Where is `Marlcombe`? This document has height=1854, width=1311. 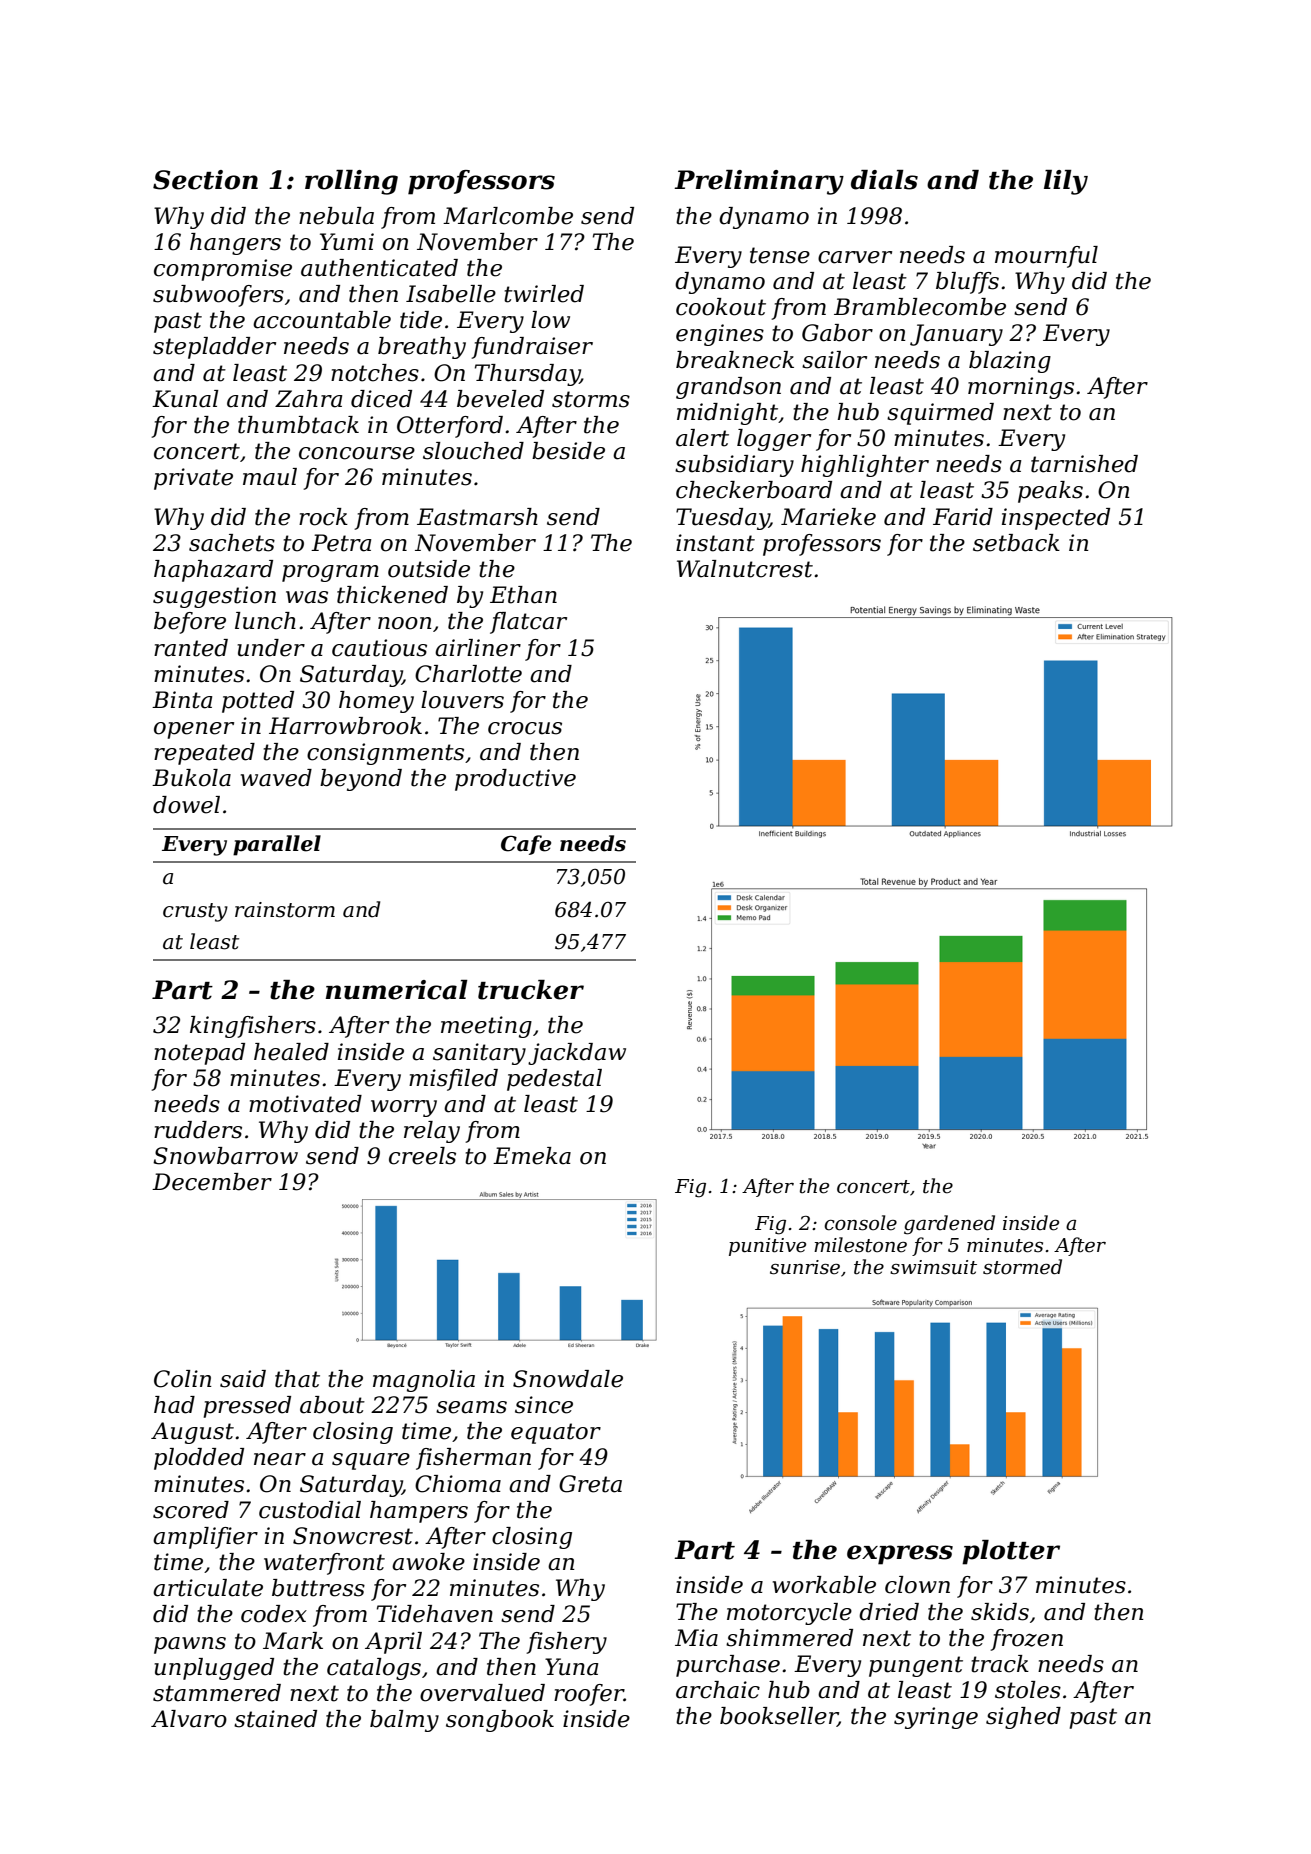
Marlcombe is located at coordinates (508, 216).
